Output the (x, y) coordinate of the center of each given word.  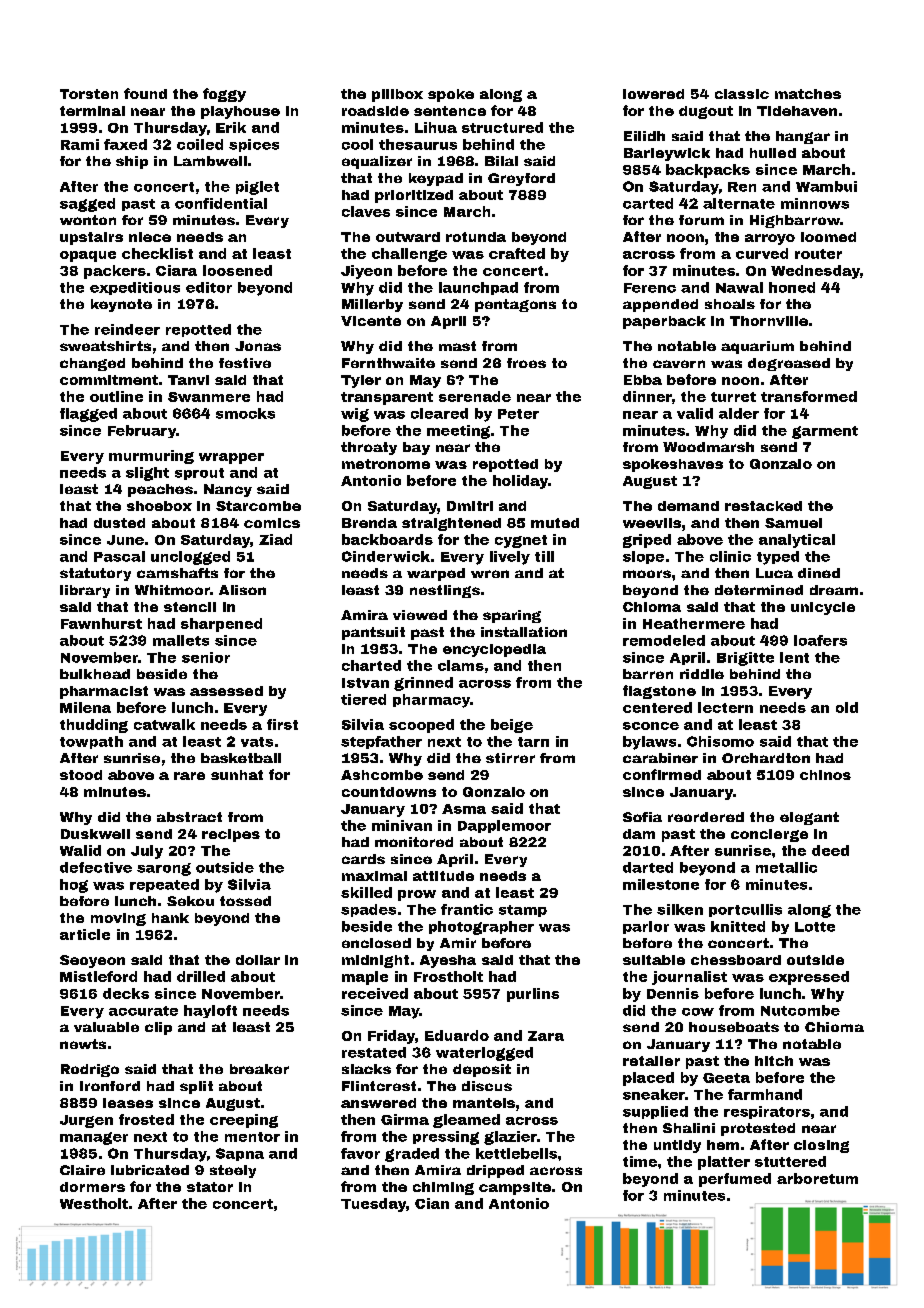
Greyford (521, 179)
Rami (80, 144)
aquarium (757, 347)
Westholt (94, 1203)
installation (524, 632)
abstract (189, 817)
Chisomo (720, 741)
